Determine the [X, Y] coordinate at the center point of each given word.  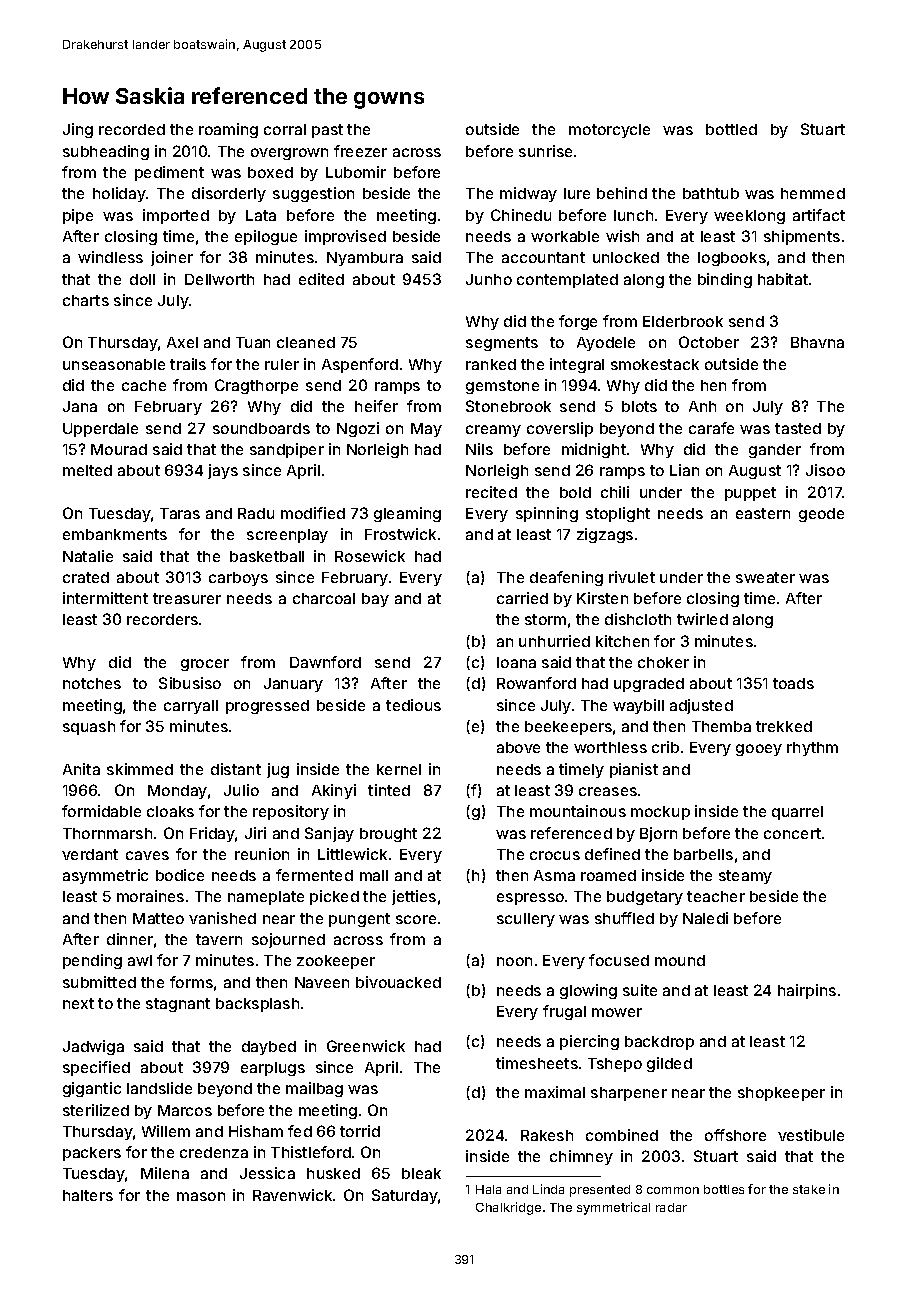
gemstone [502, 387]
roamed [608, 875]
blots [639, 406]
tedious [413, 705]
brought [388, 835]
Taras [180, 513]
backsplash [257, 1005]
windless [110, 257]
